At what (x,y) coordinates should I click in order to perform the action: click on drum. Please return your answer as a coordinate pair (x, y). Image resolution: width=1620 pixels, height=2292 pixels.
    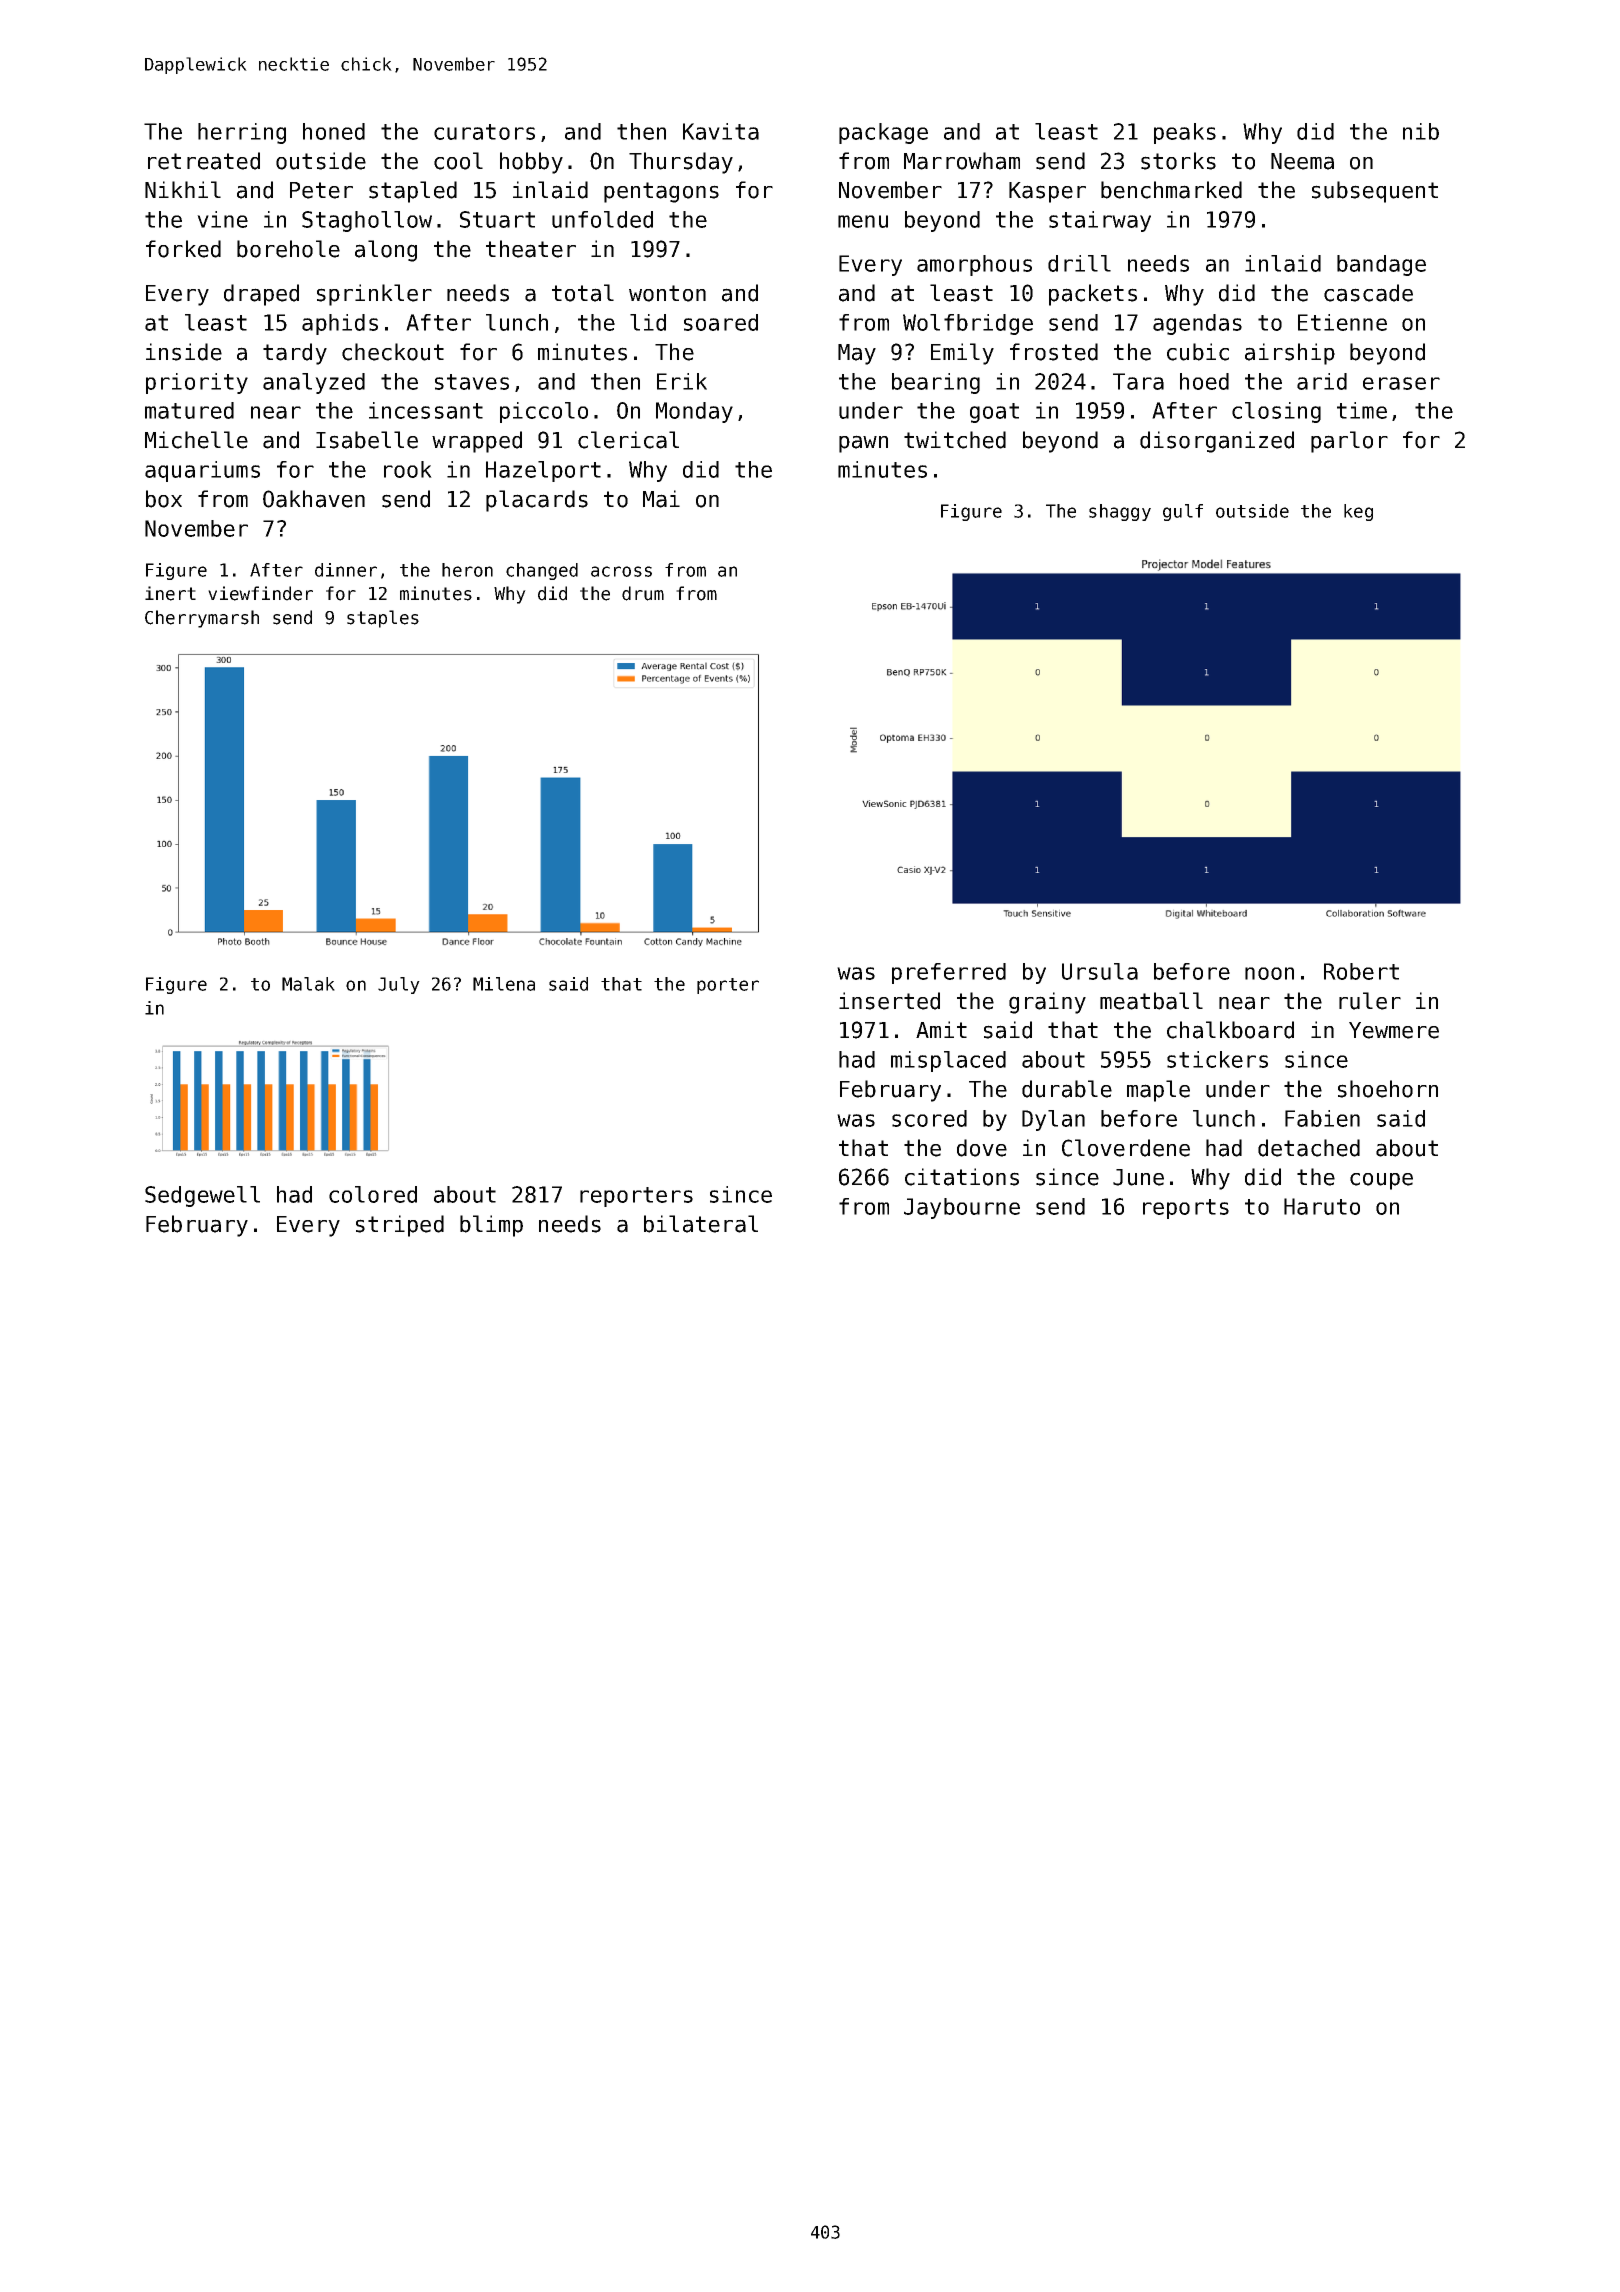
    Looking at the image, I should click on (643, 593).
